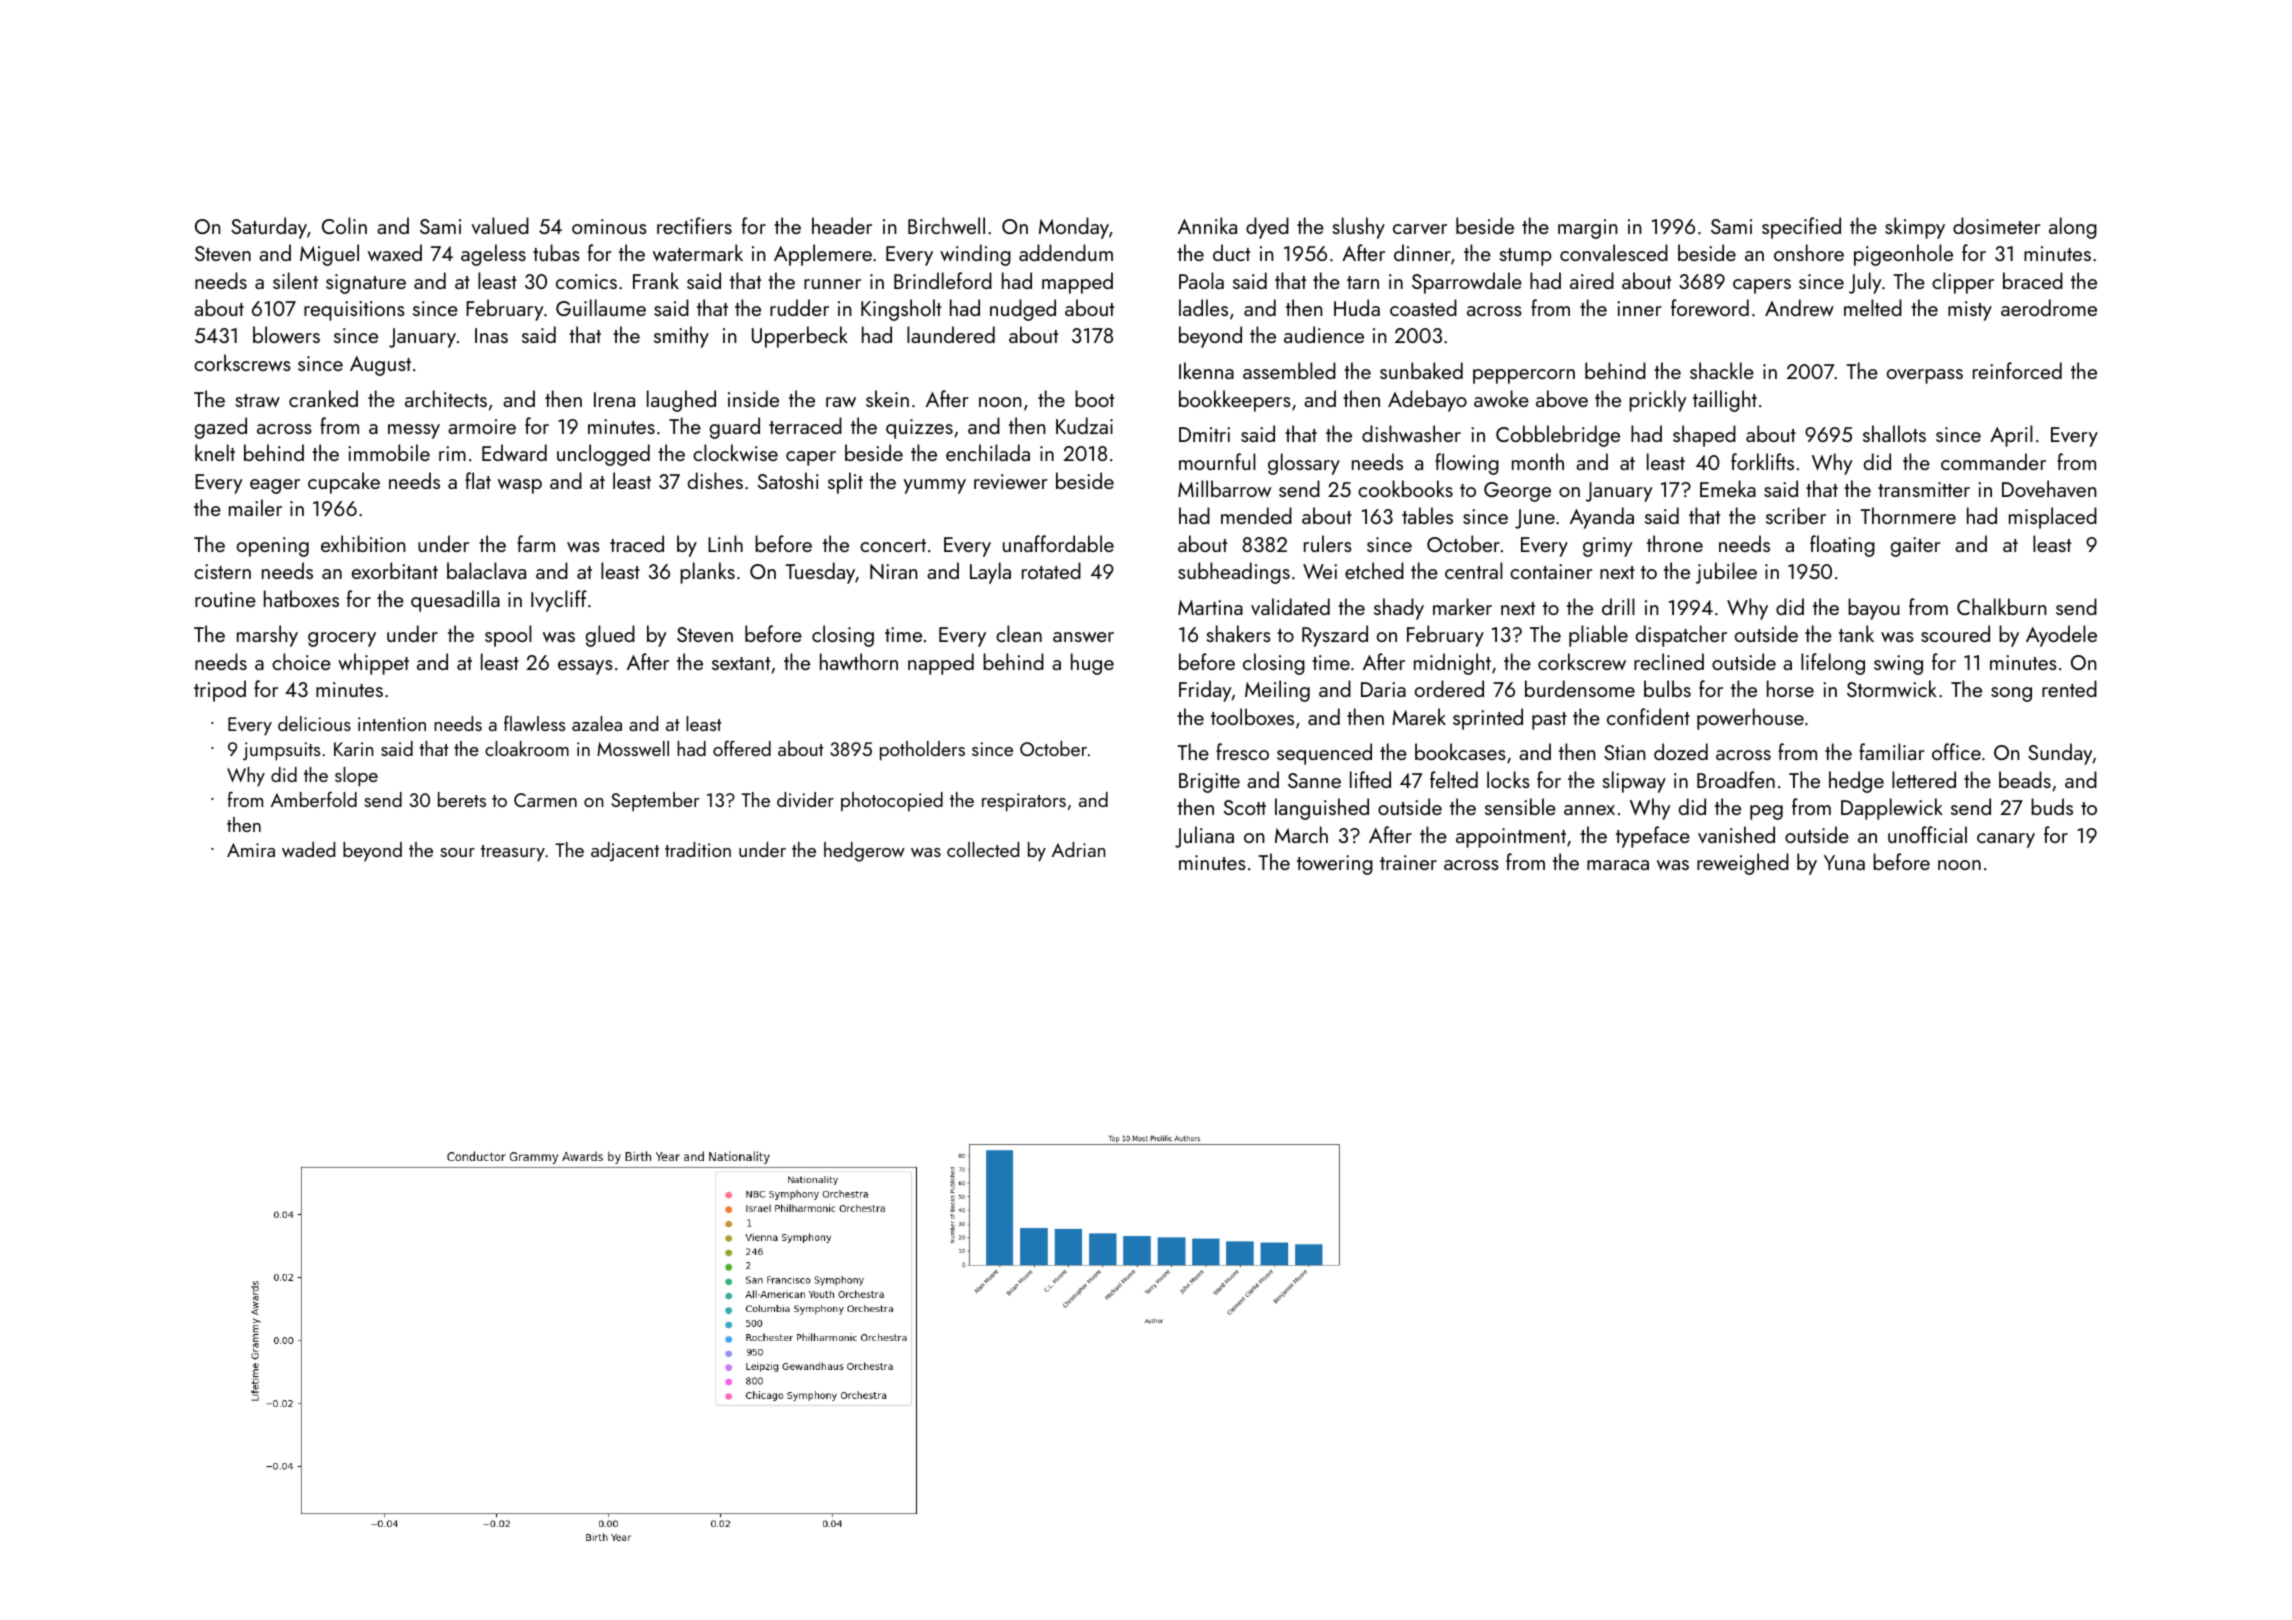 This screenshot has height=1620, width=2292. I want to click on foreword, so click(1710, 307).
